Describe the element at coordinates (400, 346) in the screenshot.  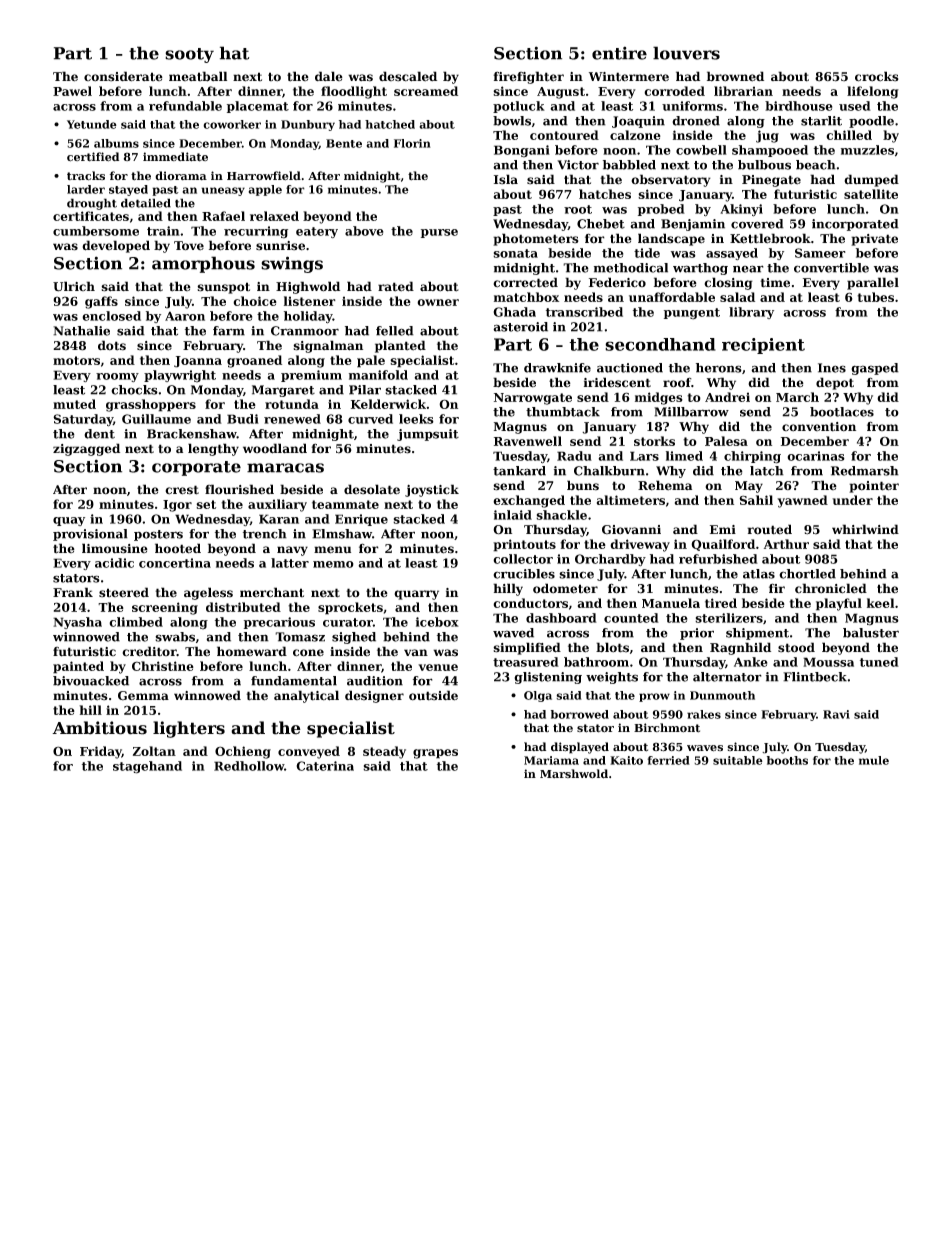
I see `planted` at that location.
